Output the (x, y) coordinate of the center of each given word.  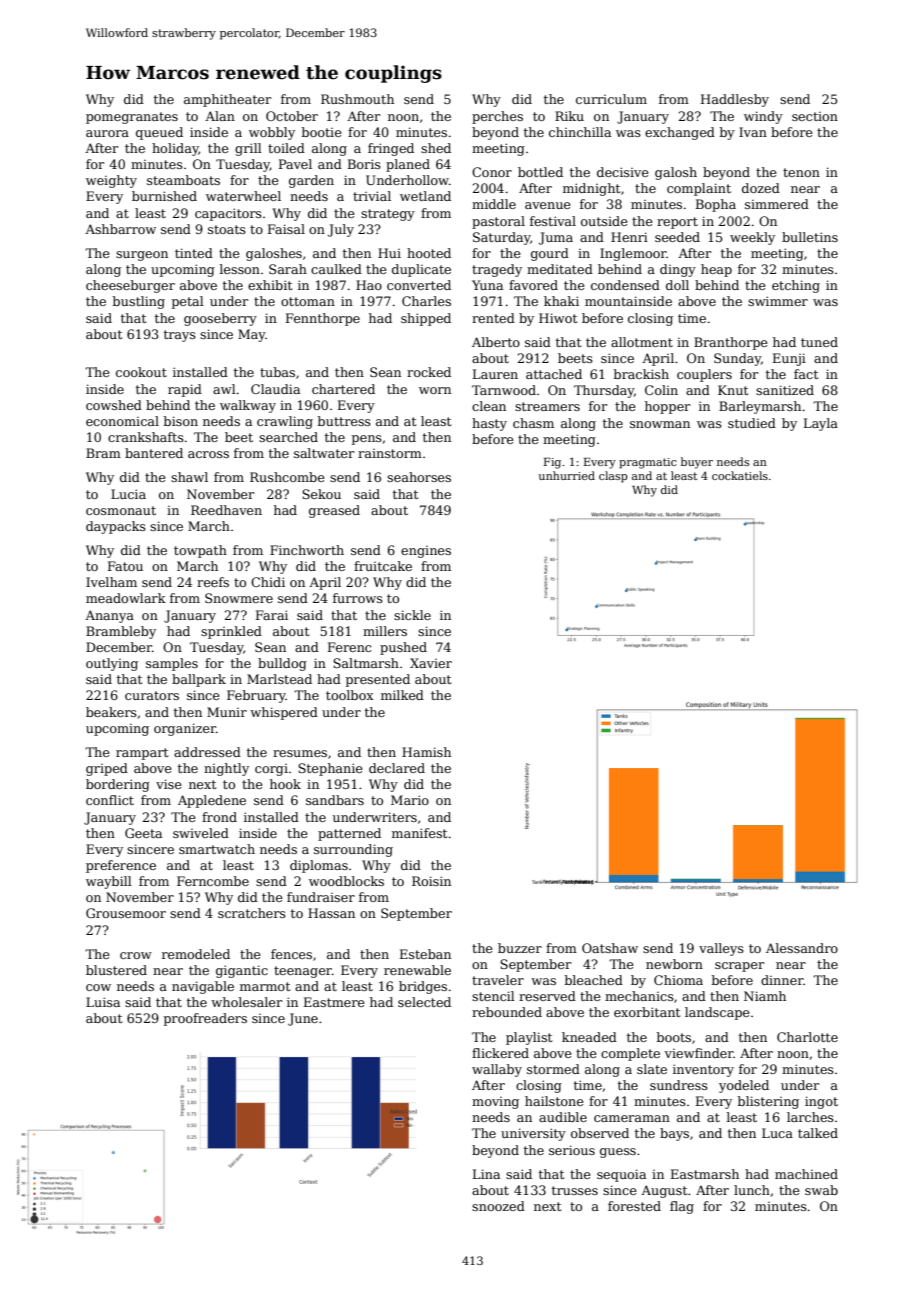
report (677, 223)
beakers (111, 712)
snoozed (498, 1206)
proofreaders (205, 1019)
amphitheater (227, 100)
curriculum (611, 99)
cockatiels (740, 475)
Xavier (431, 663)
